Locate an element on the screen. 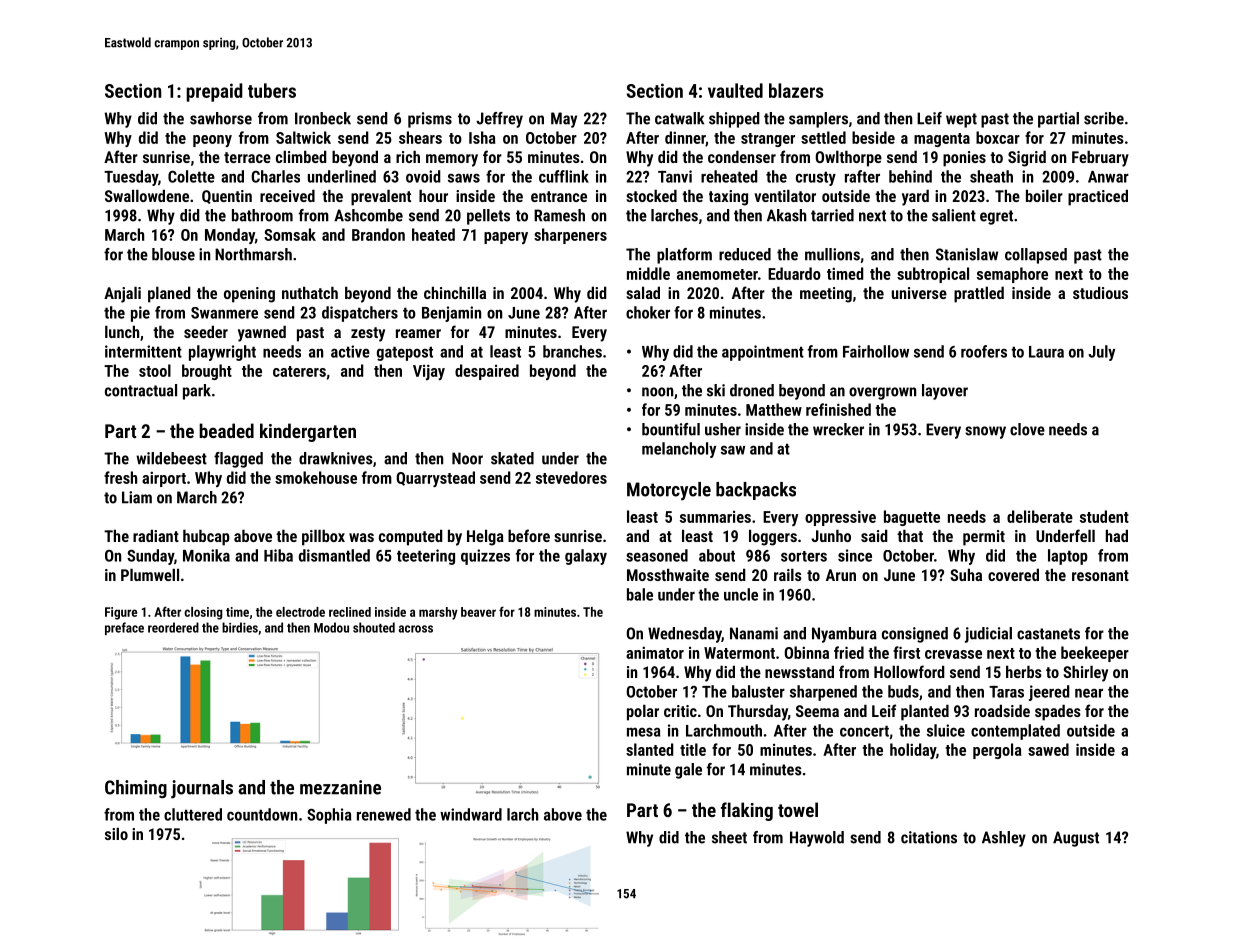 The height and width of the screenshot is (952, 1233). pie is located at coordinates (140, 314).
